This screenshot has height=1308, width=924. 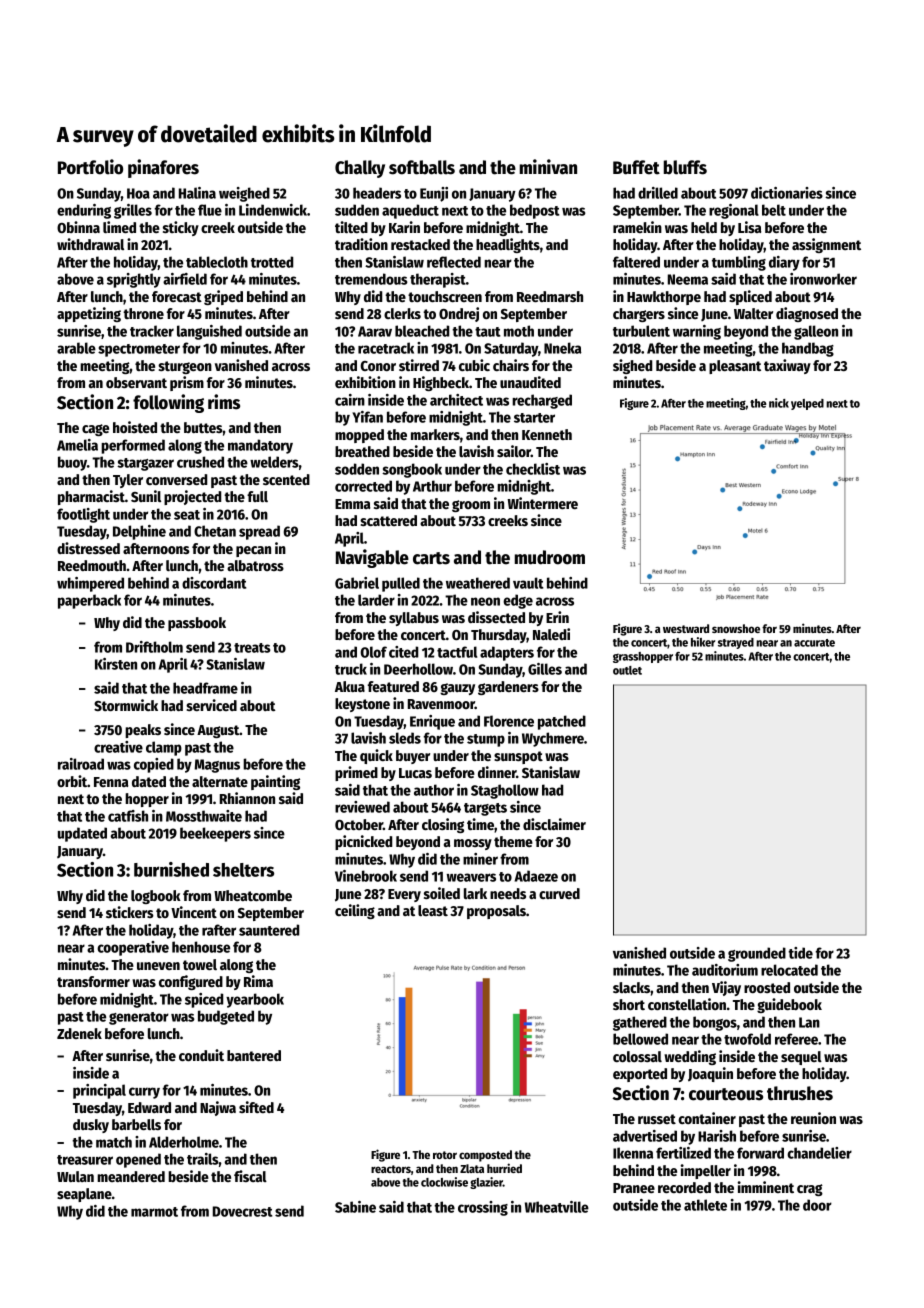 I want to click on Chalky, so click(x=360, y=169).
